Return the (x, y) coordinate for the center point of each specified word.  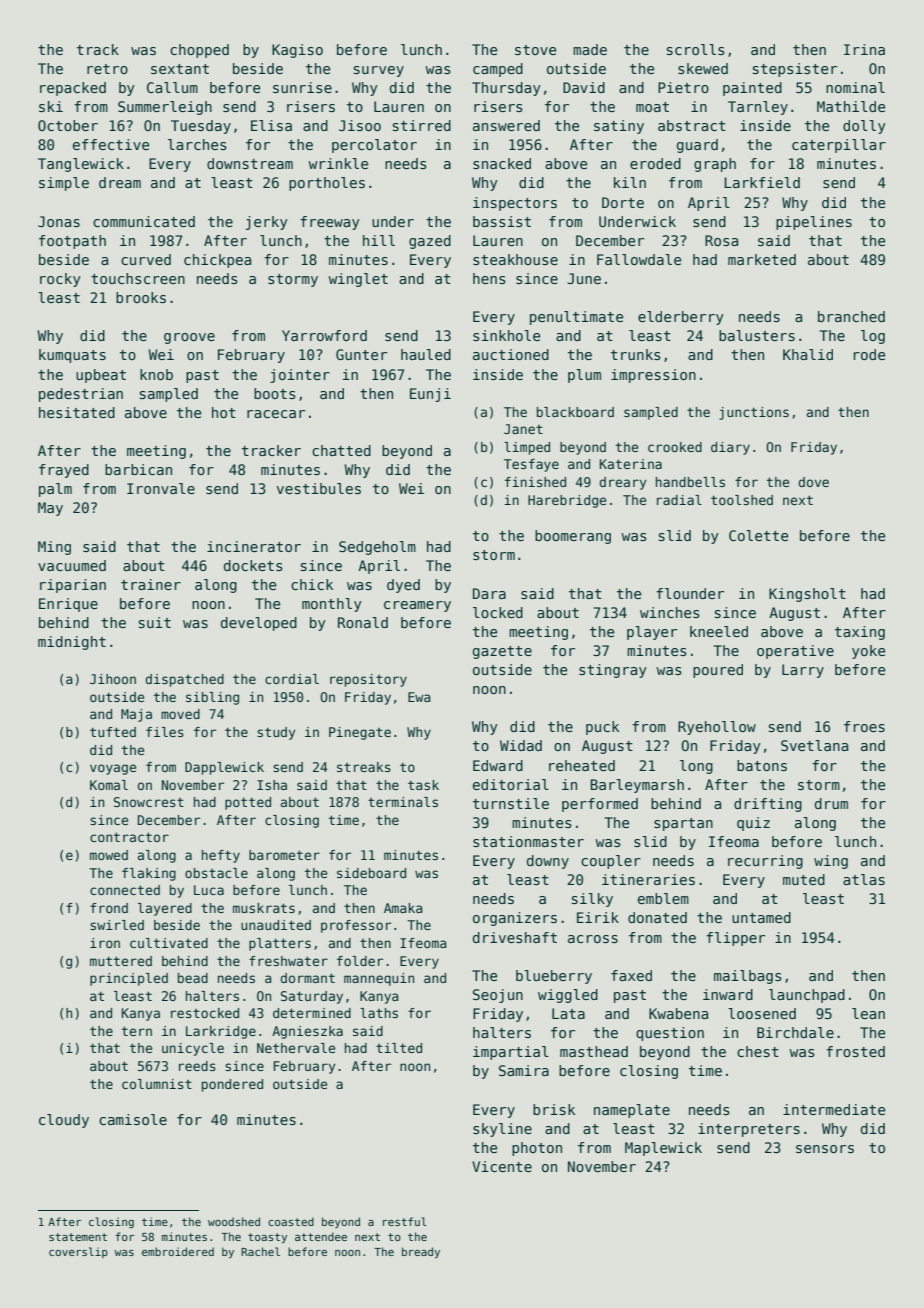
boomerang (573, 537)
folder (360, 961)
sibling (212, 698)
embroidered (178, 1251)
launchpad (807, 996)
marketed (762, 259)
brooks (141, 297)
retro (107, 69)
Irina (864, 49)
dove (813, 482)
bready (421, 1252)
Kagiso (297, 51)
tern (137, 1031)
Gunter (361, 354)
